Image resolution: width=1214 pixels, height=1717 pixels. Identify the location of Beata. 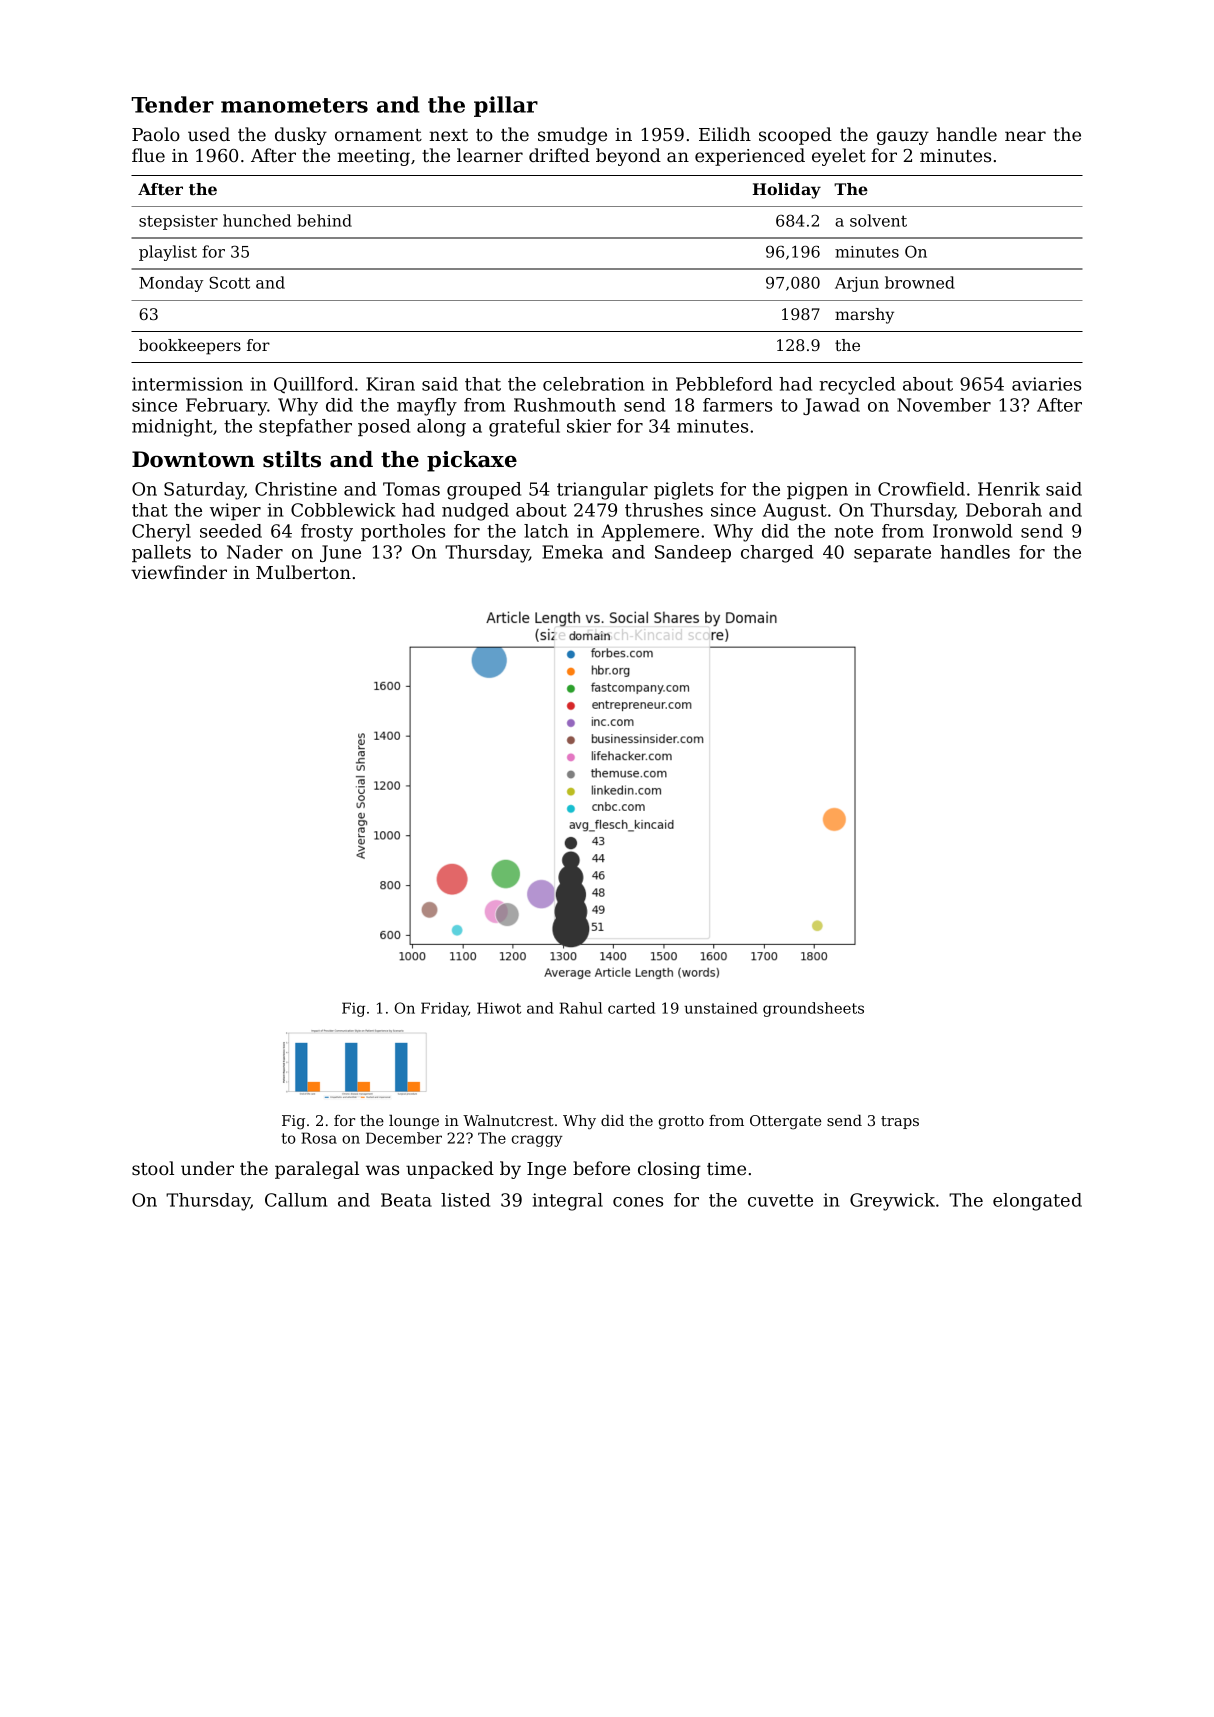
(406, 1200).
